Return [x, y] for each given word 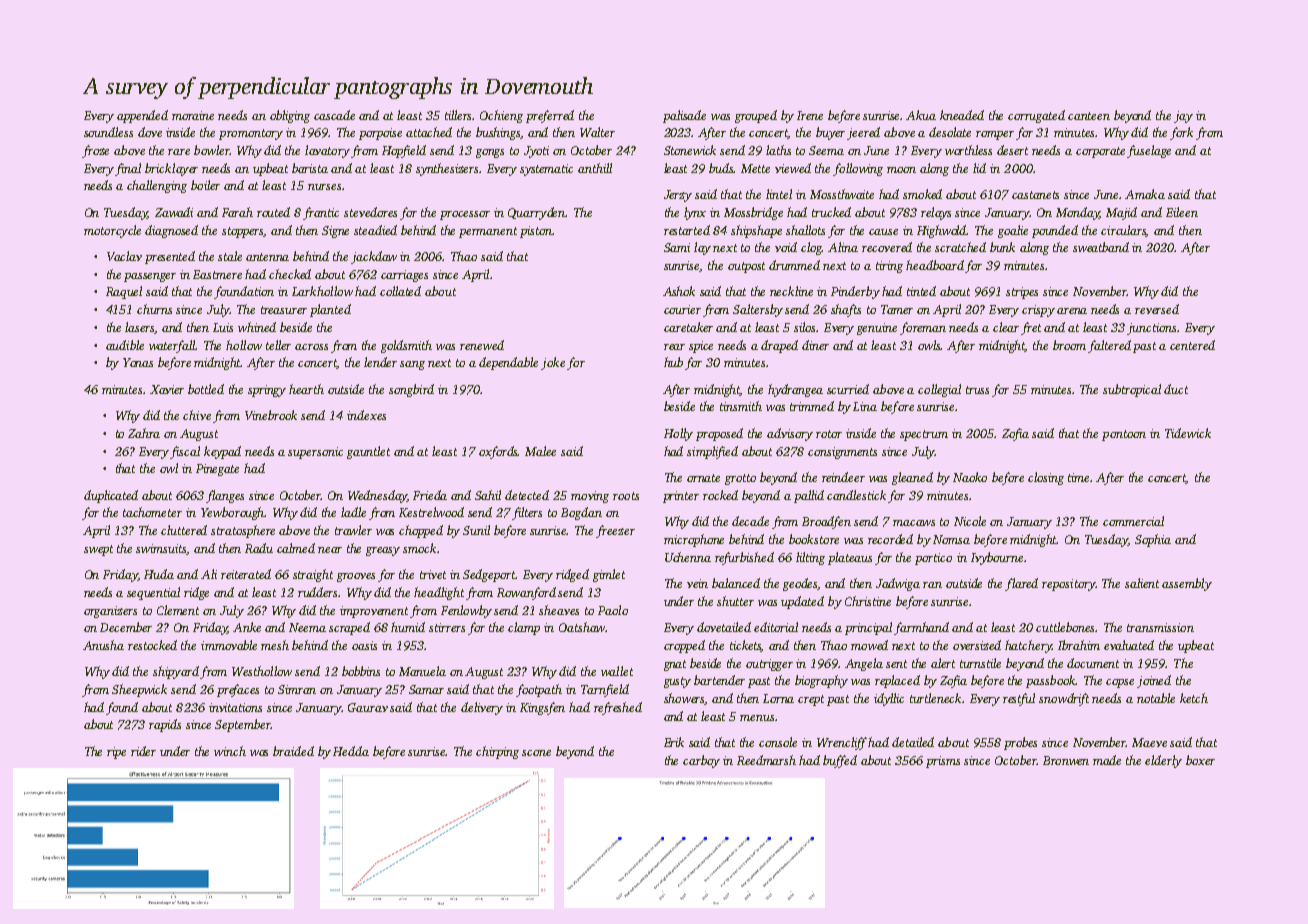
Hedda [351, 751]
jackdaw [374, 257]
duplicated [111, 496]
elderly [1163, 761]
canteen [1089, 116]
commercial [1133, 521]
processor [465, 215]
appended [142, 116]
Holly [678, 434]
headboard [935, 265]
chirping [497, 752]
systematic [546, 170]
